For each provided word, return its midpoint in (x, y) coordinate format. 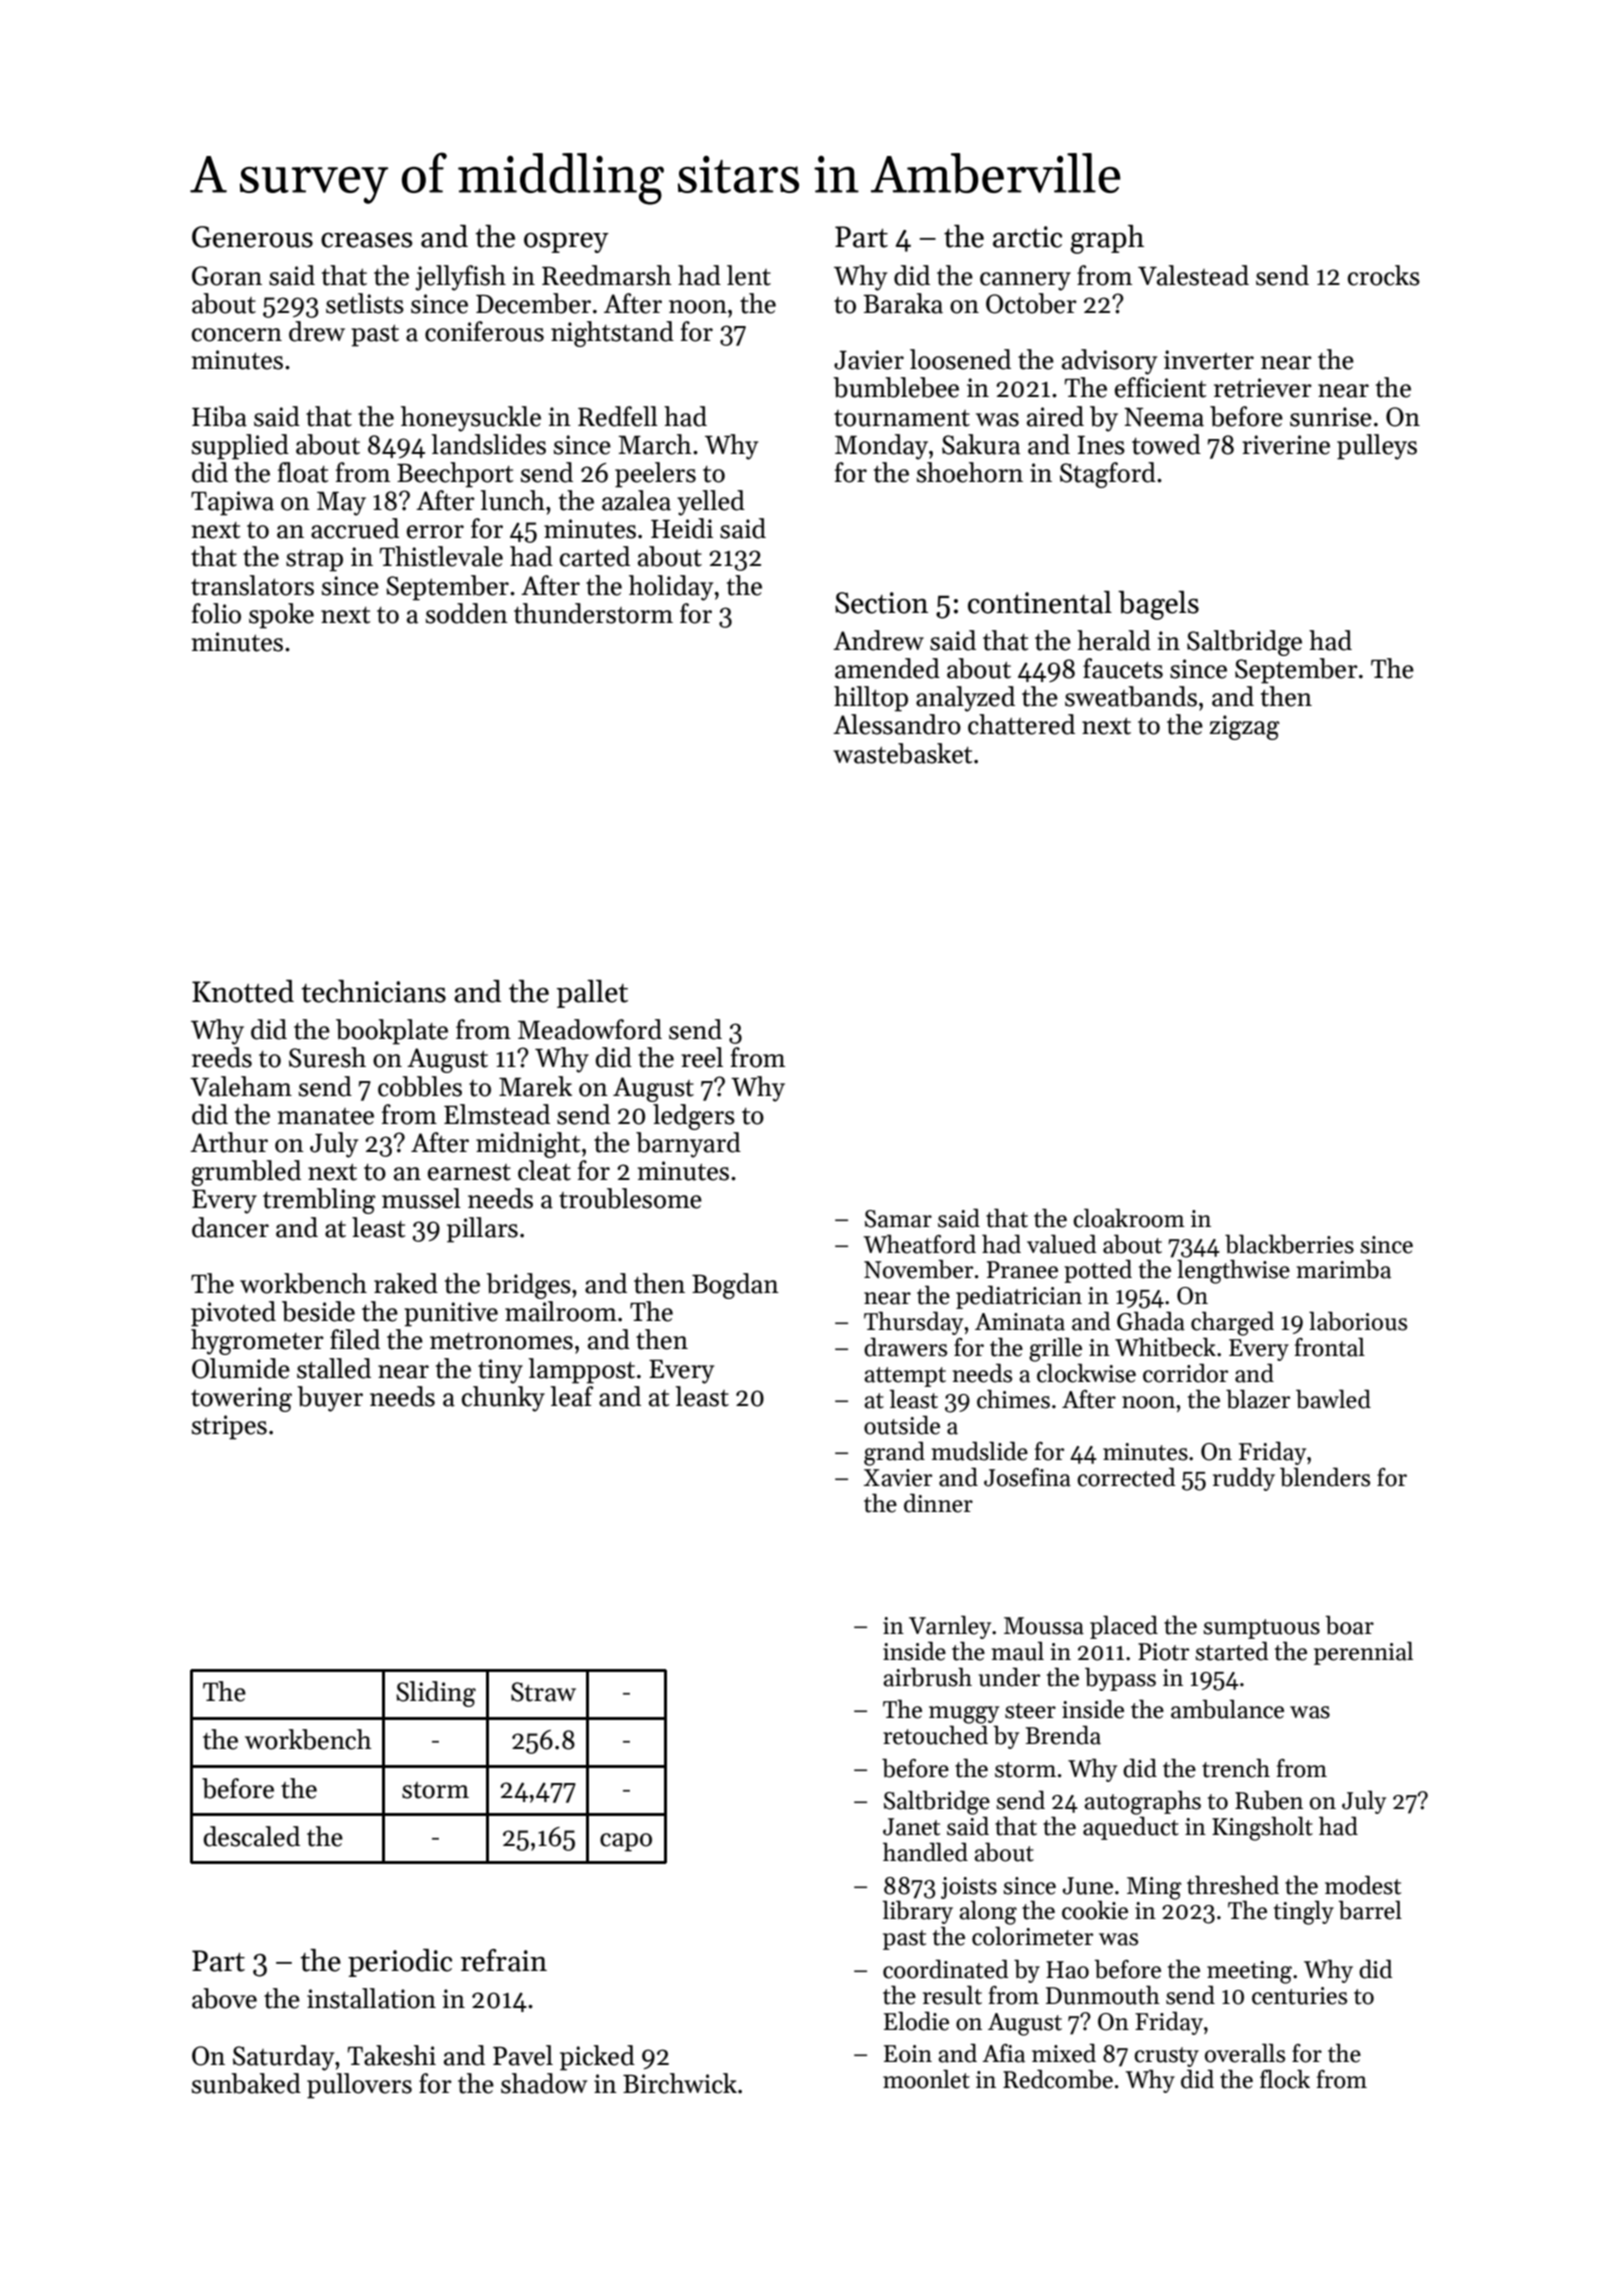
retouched (935, 1735)
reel (702, 1057)
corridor (1185, 1373)
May (341, 504)
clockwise (1086, 1373)
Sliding (436, 1694)
